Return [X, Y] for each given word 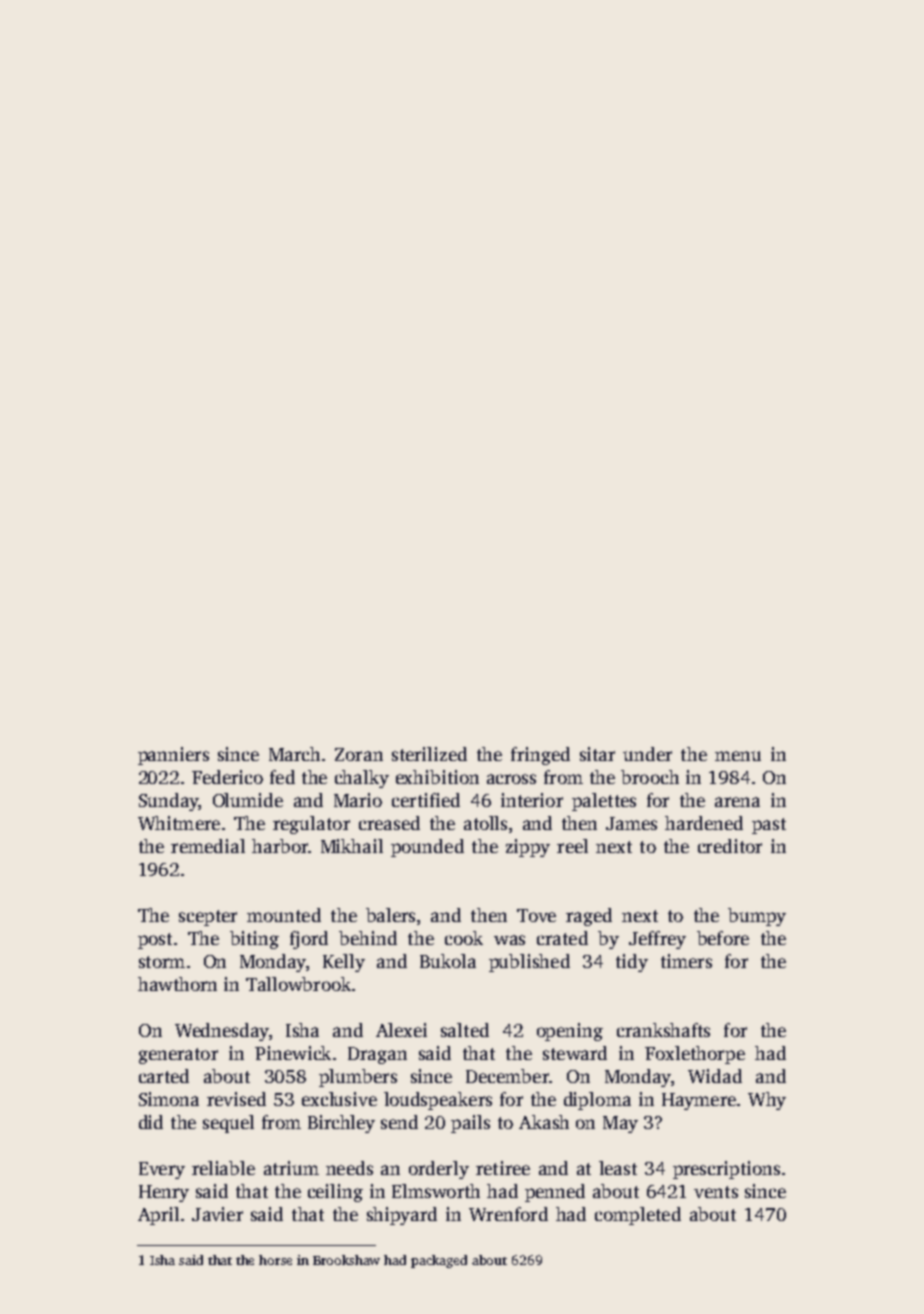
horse [275, 1260]
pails [470, 1124]
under [647, 754]
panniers [173, 756]
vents [716, 1192]
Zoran [359, 754]
